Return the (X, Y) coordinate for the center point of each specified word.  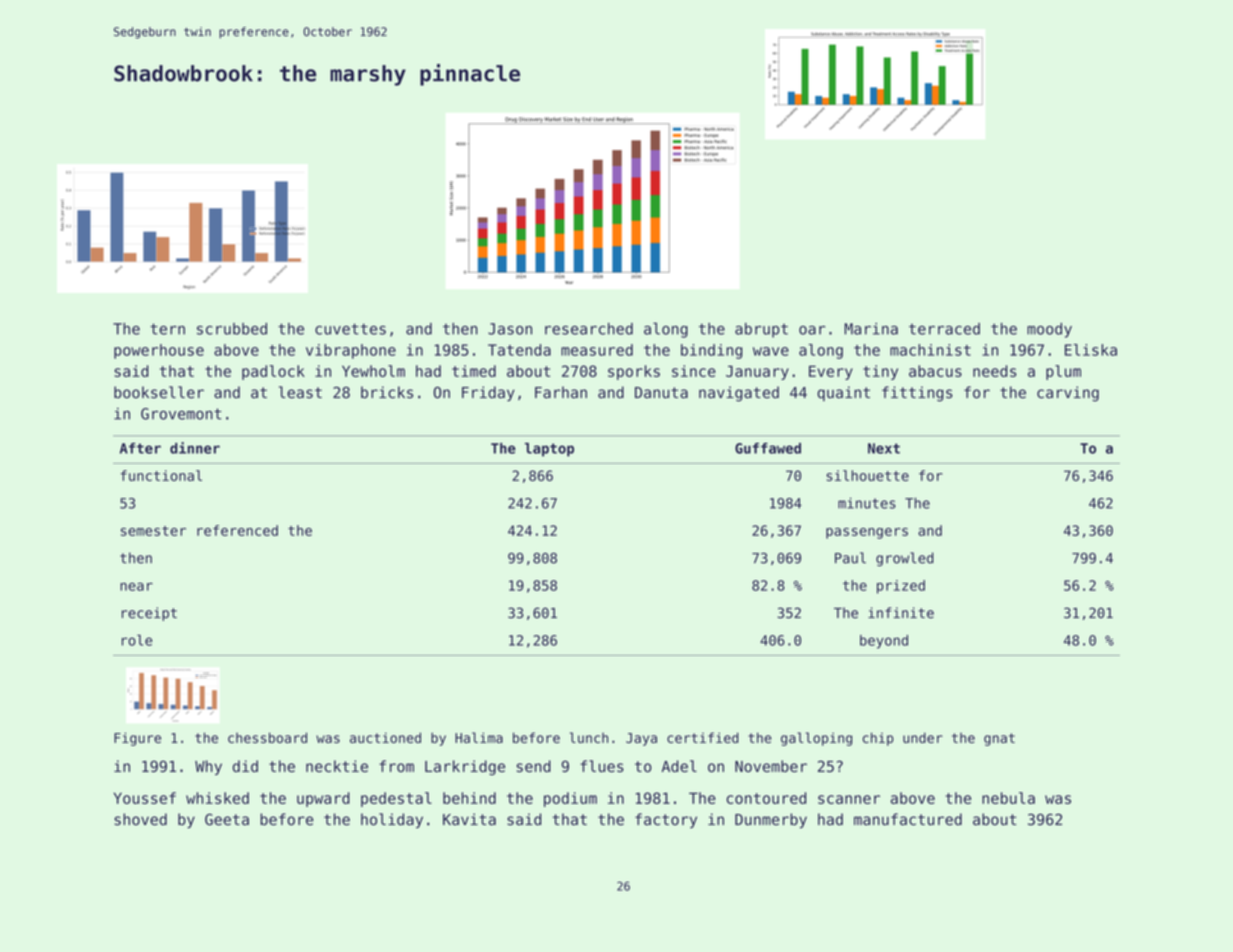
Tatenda (519, 350)
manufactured (908, 819)
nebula (1008, 798)
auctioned (385, 737)
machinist (930, 350)
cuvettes (350, 329)
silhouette (867, 475)
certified (703, 737)
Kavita (469, 819)
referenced (237, 530)
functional (161, 475)
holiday (392, 820)
